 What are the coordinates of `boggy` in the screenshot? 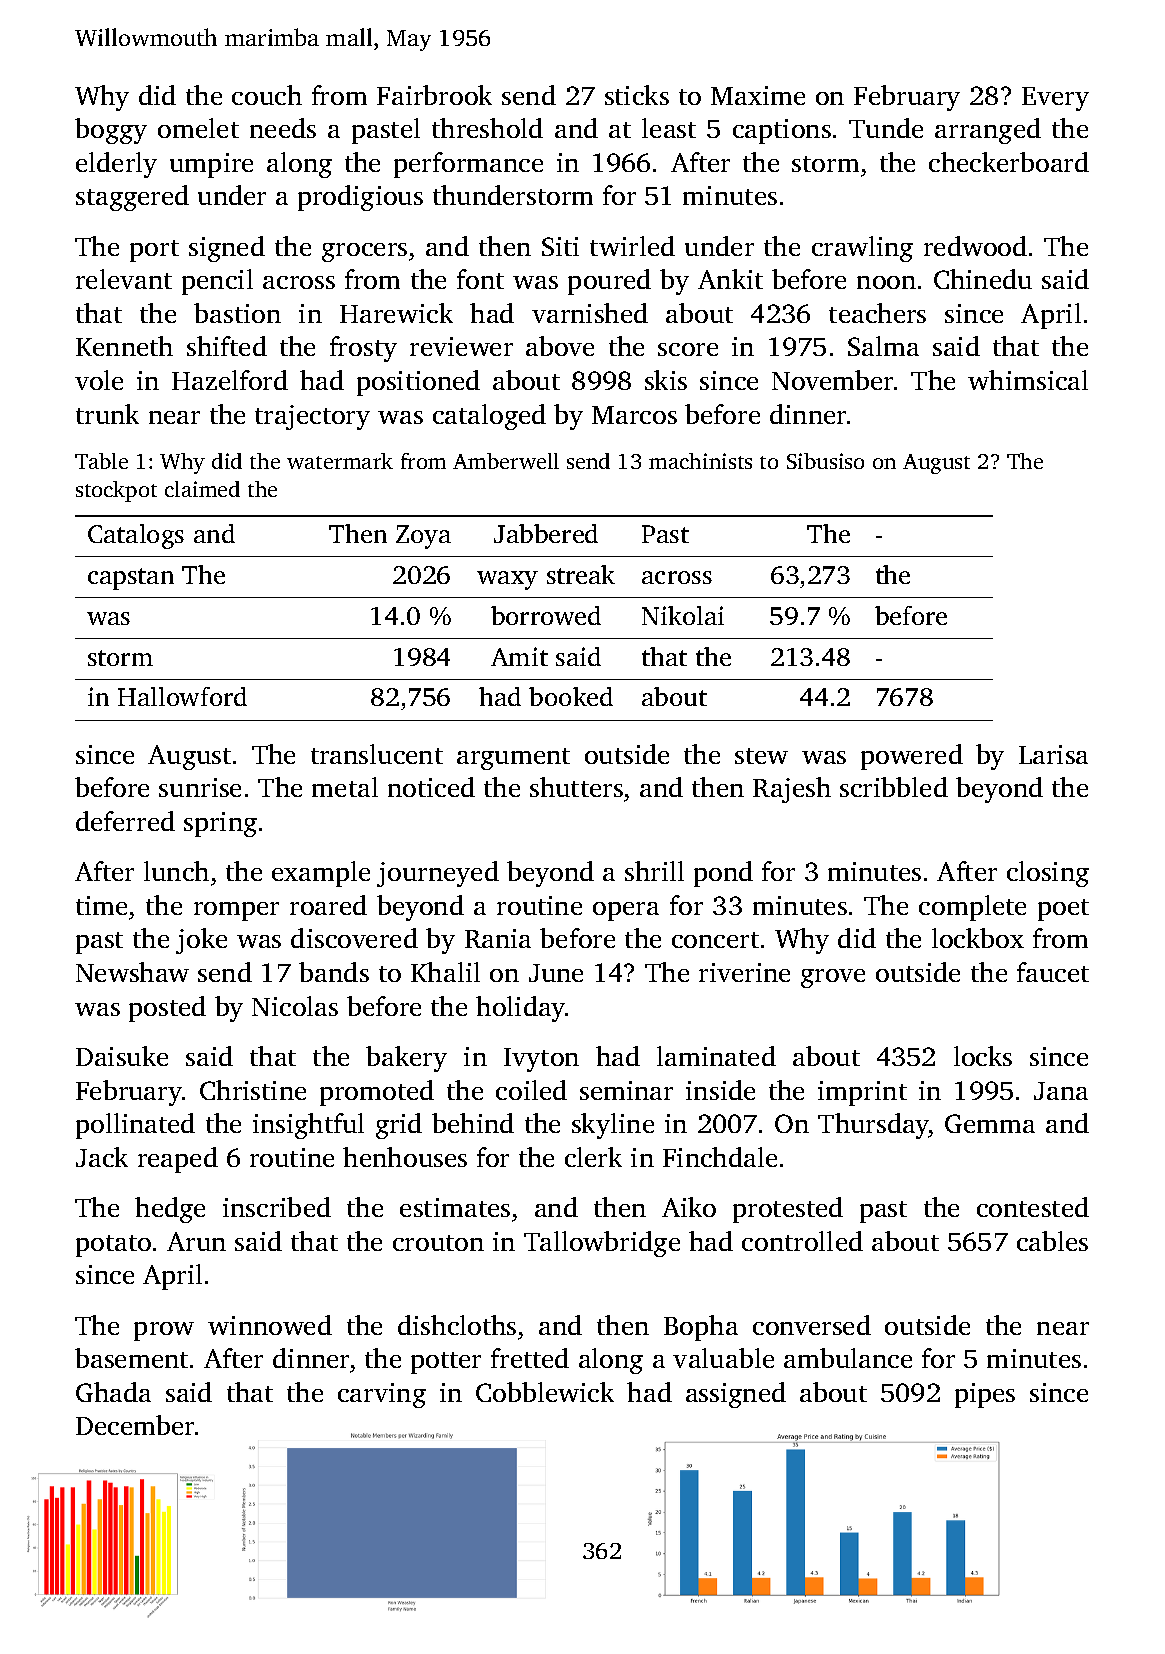 It's located at (111, 131).
